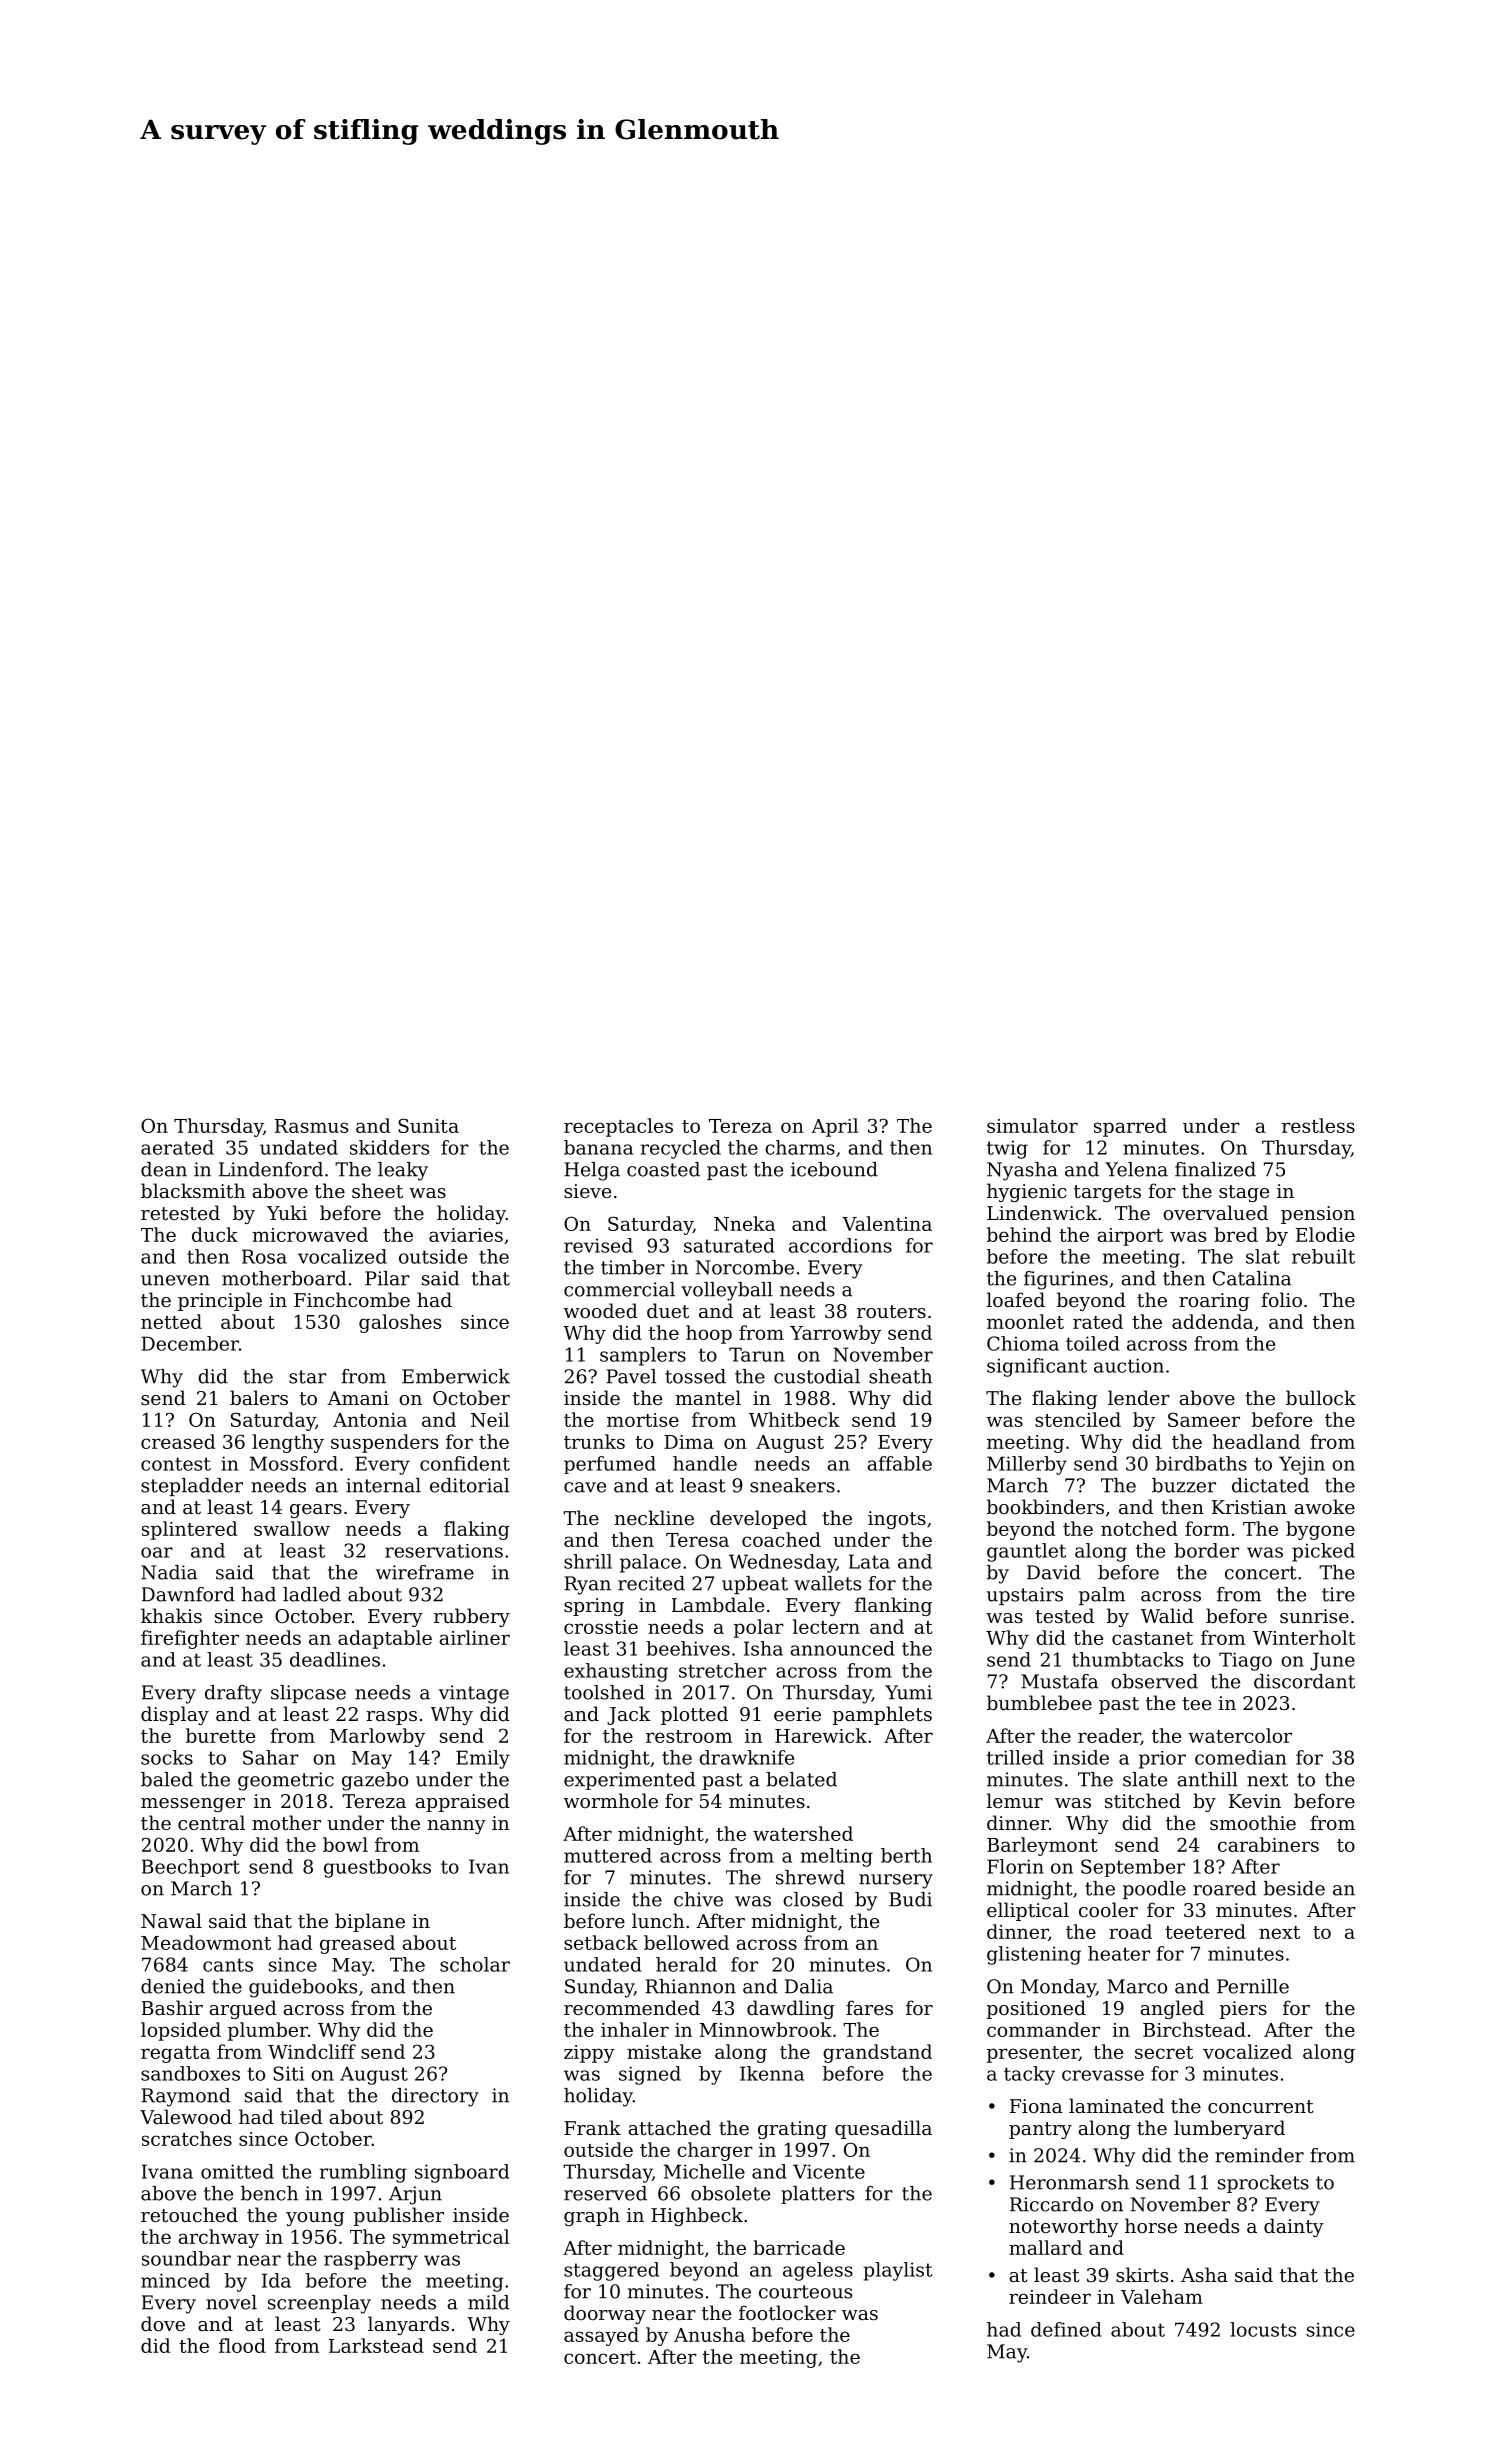 The width and height of the screenshot is (1496, 2464). I want to click on bench, so click(269, 2193).
